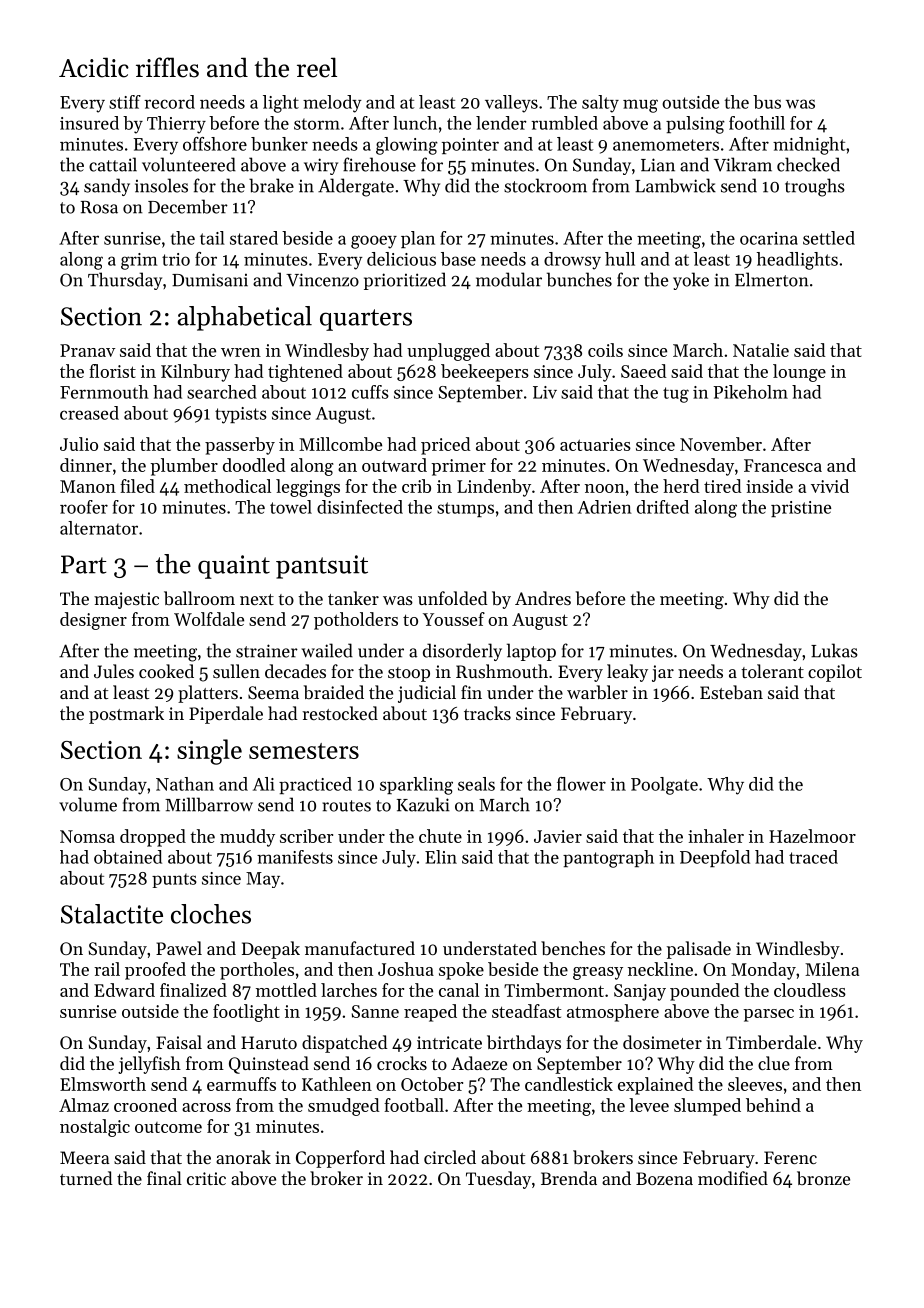 The height and width of the screenshot is (1308, 924). Describe the element at coordinates (558, 836) in the screenshot. I see `Javier` at that location.
